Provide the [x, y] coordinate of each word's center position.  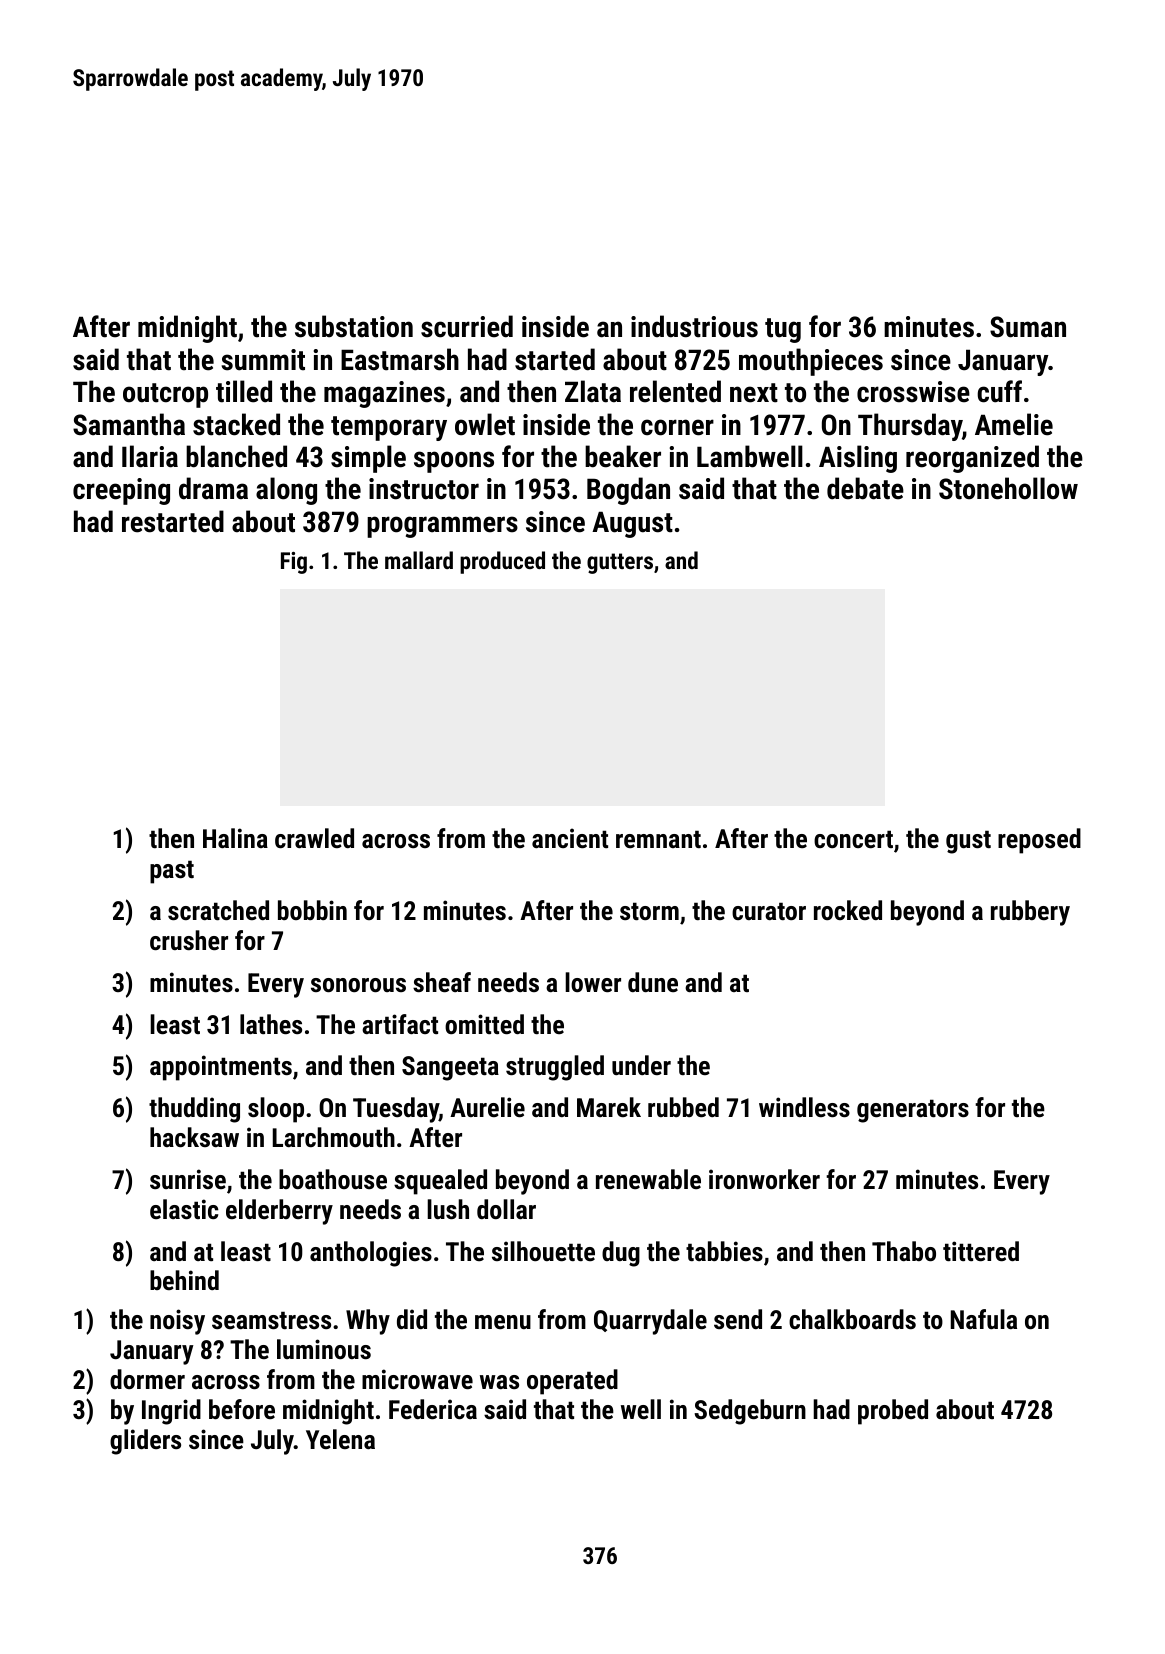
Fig [294, 563]
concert [853, 839]
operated [572, 1382]
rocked [848, 910]
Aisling [858, 459]
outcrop [165, 395]
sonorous [358, 985]
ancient [570, 838]
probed [893, 1412]
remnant [658, 839]
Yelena [340, 1439]
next [754, 393]
